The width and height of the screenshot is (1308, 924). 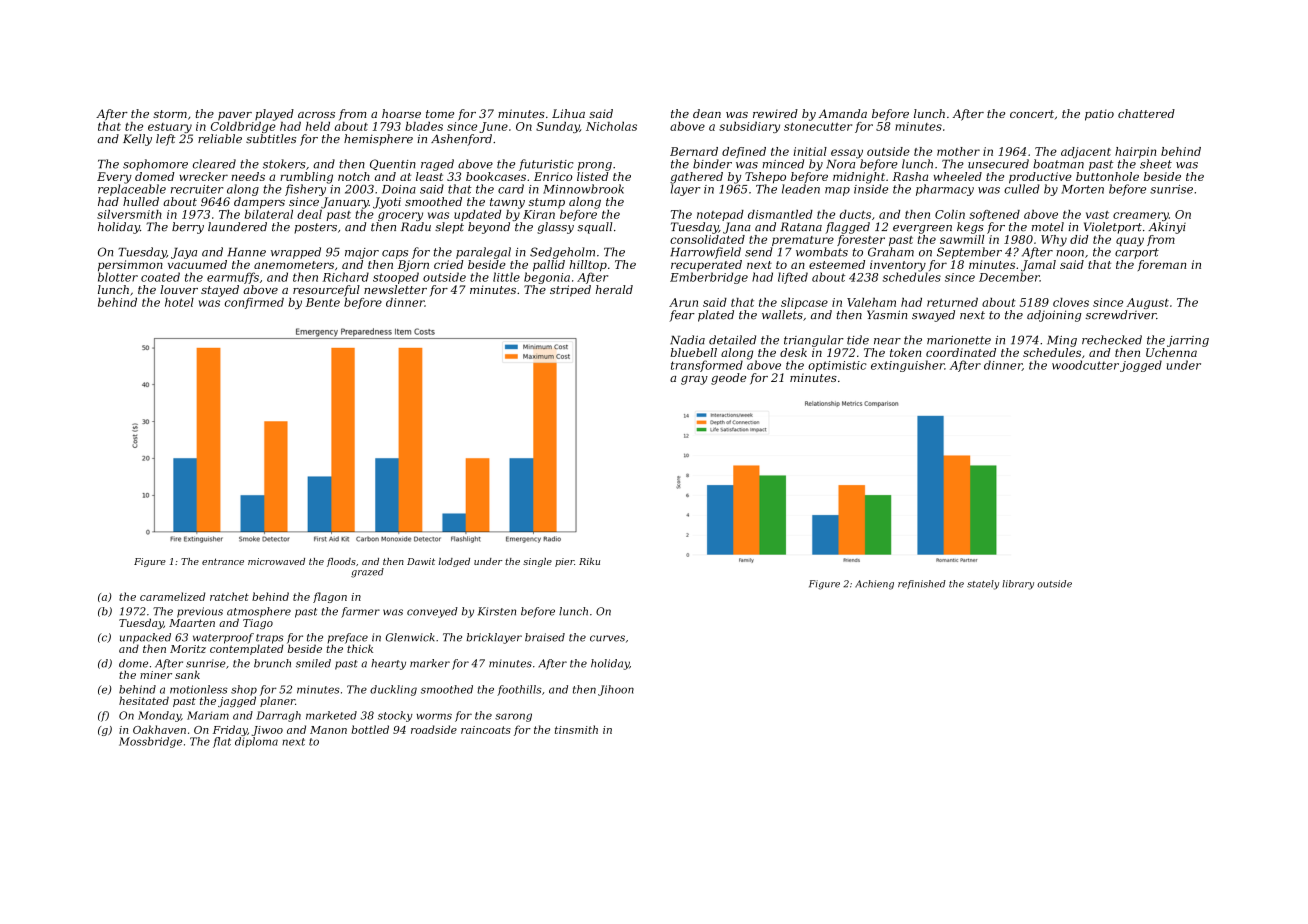 What do you see at coordinates (837, 366) in the screenshot?
I see `optimistic` at bounding box center [837, 366].
